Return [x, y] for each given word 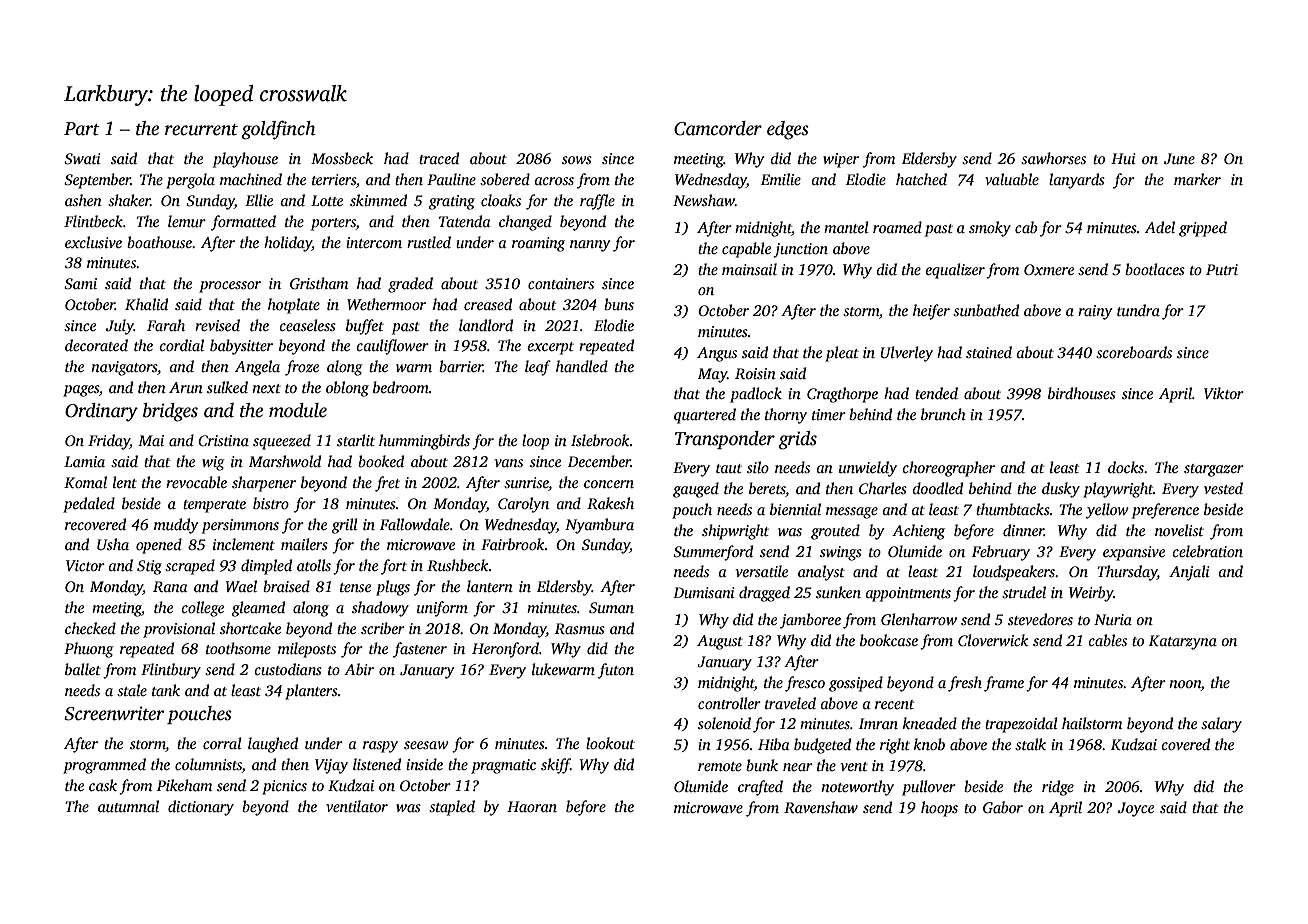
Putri [1222, 269]
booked [381, 461]
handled [582, 366]
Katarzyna [1183, 642]
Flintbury [171, 671]
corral [222, 743]
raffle [597, 202]
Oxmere [1049, 269]
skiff [555, 766]
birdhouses [1082, 393]
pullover [929, 788]
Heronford [505, 650]
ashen [83, 200]
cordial [181, 345]
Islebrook [600, 440]
